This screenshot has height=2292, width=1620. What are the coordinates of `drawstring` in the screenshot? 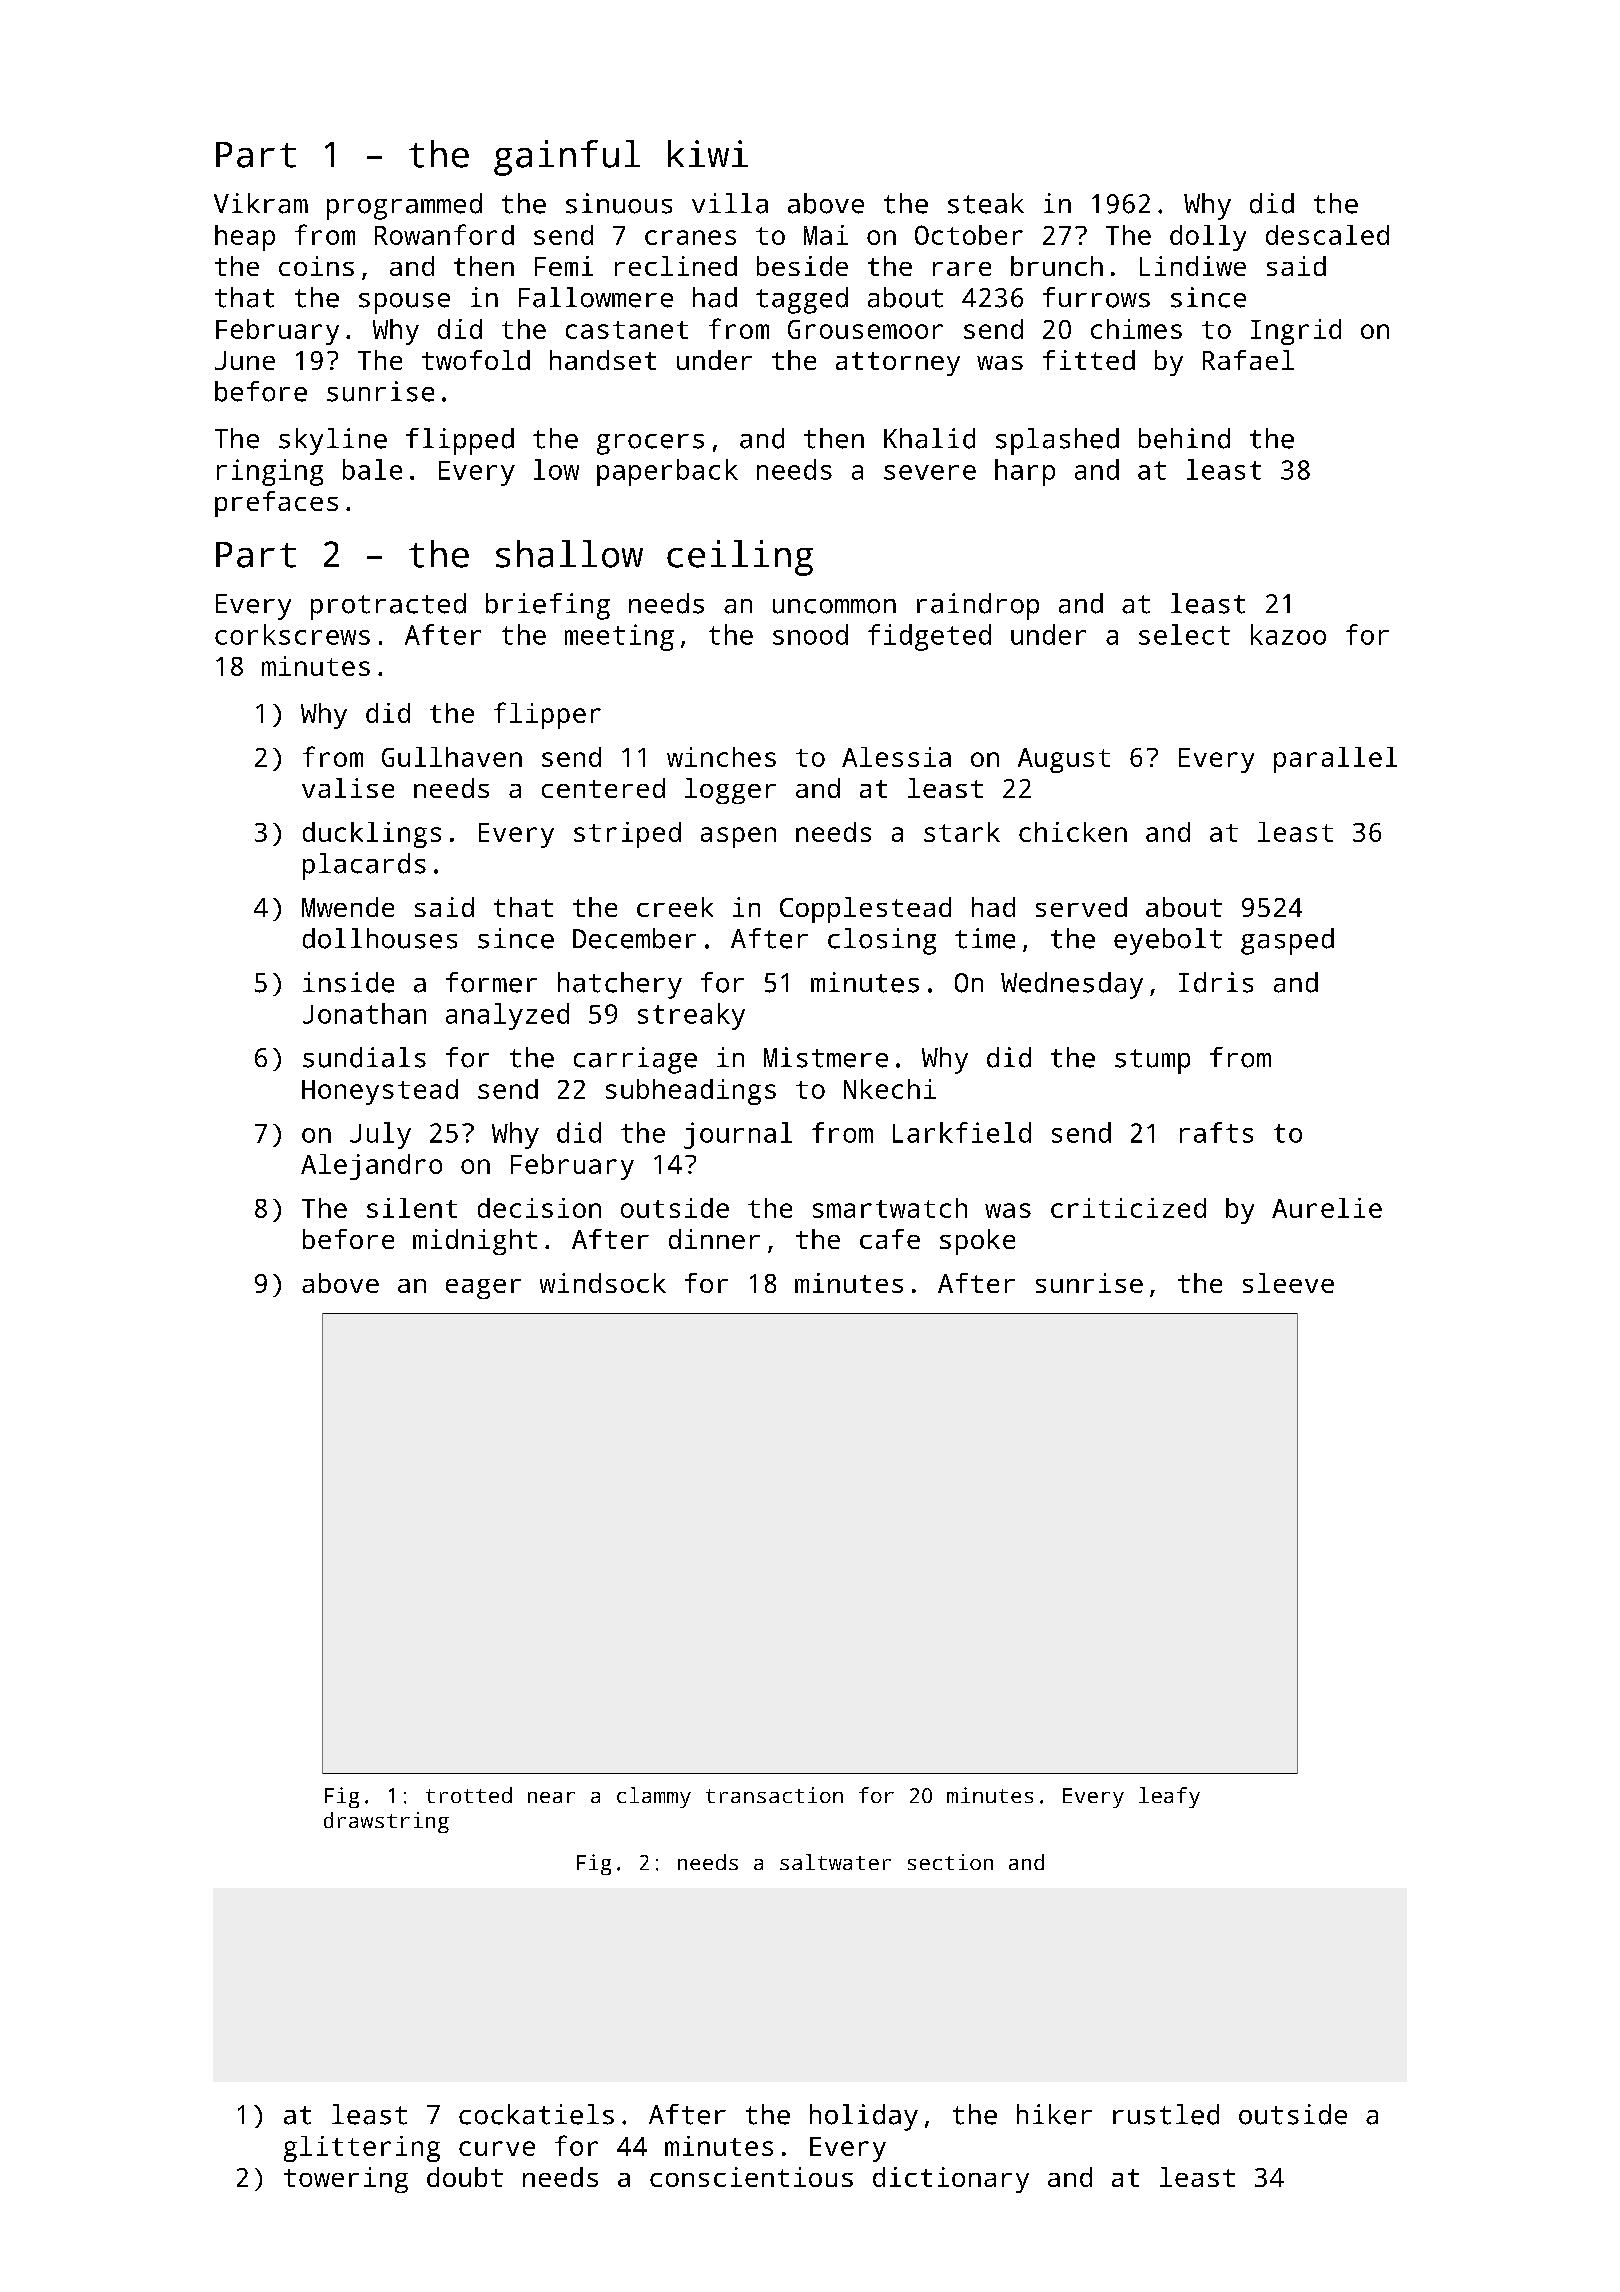 It's located at (386, 1822).
